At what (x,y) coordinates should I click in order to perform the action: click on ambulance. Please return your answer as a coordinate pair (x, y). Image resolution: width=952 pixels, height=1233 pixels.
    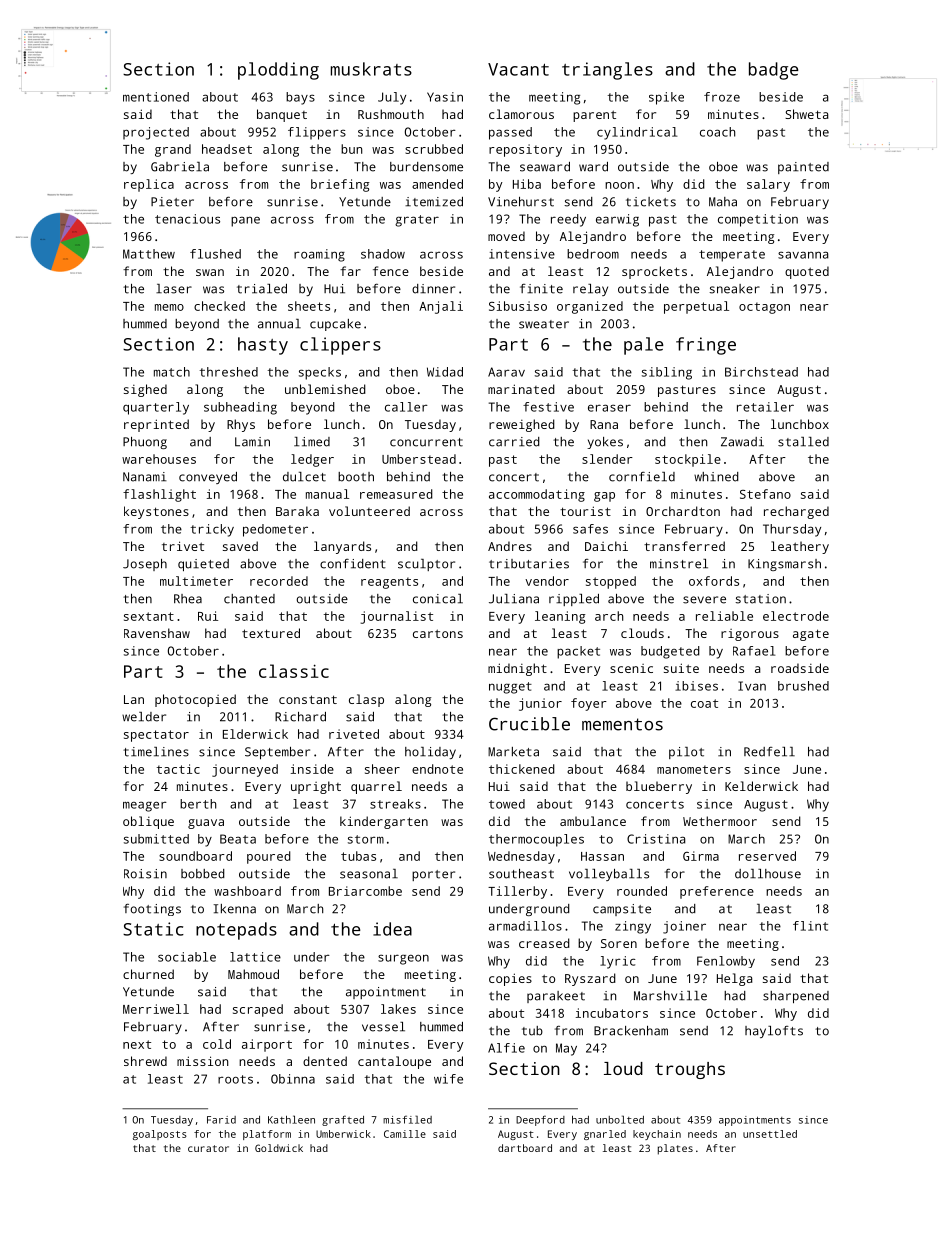
    Looking at the image, I should click on (593, 821).
